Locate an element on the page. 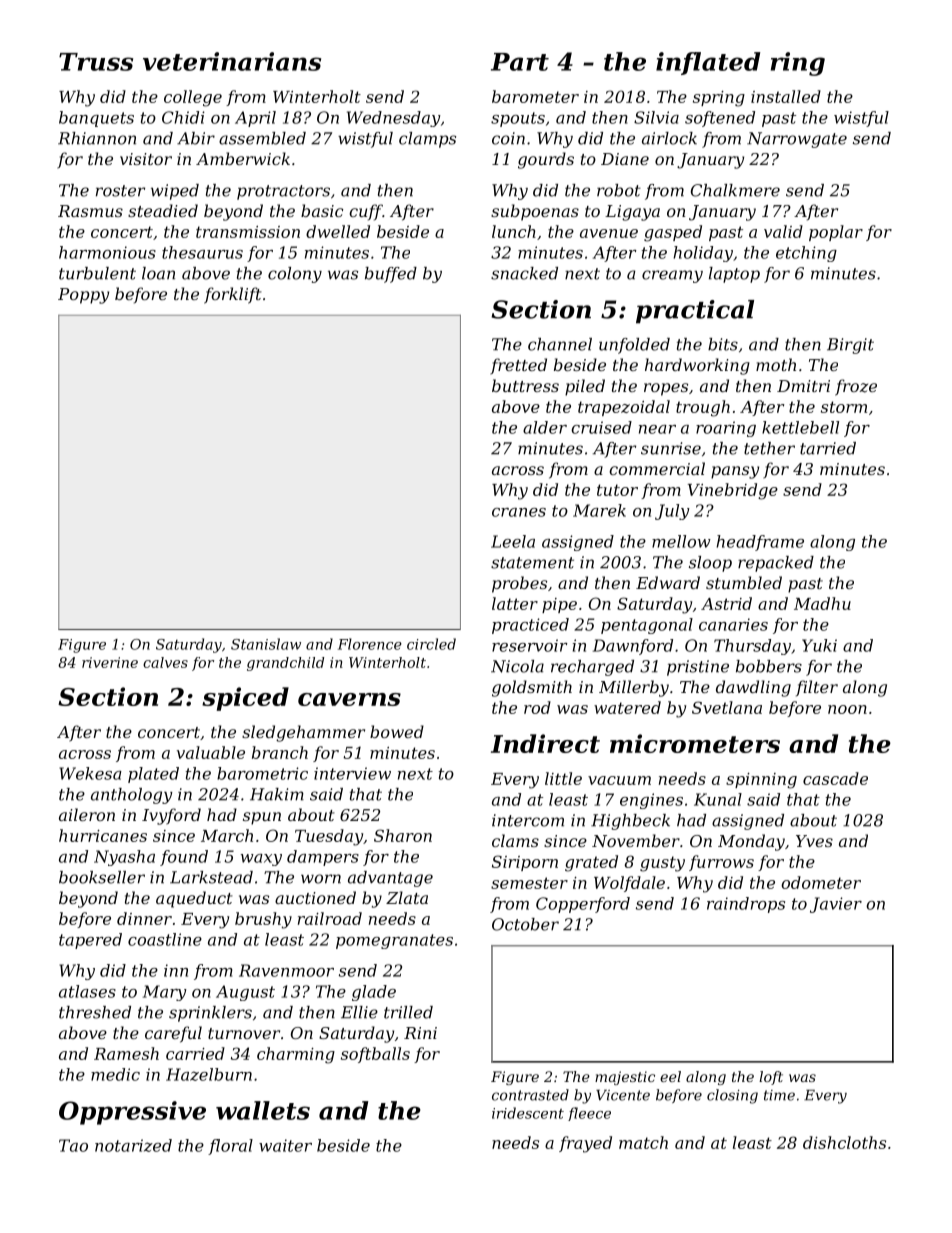  Stanislaw is located at coordinates (266, 644).
